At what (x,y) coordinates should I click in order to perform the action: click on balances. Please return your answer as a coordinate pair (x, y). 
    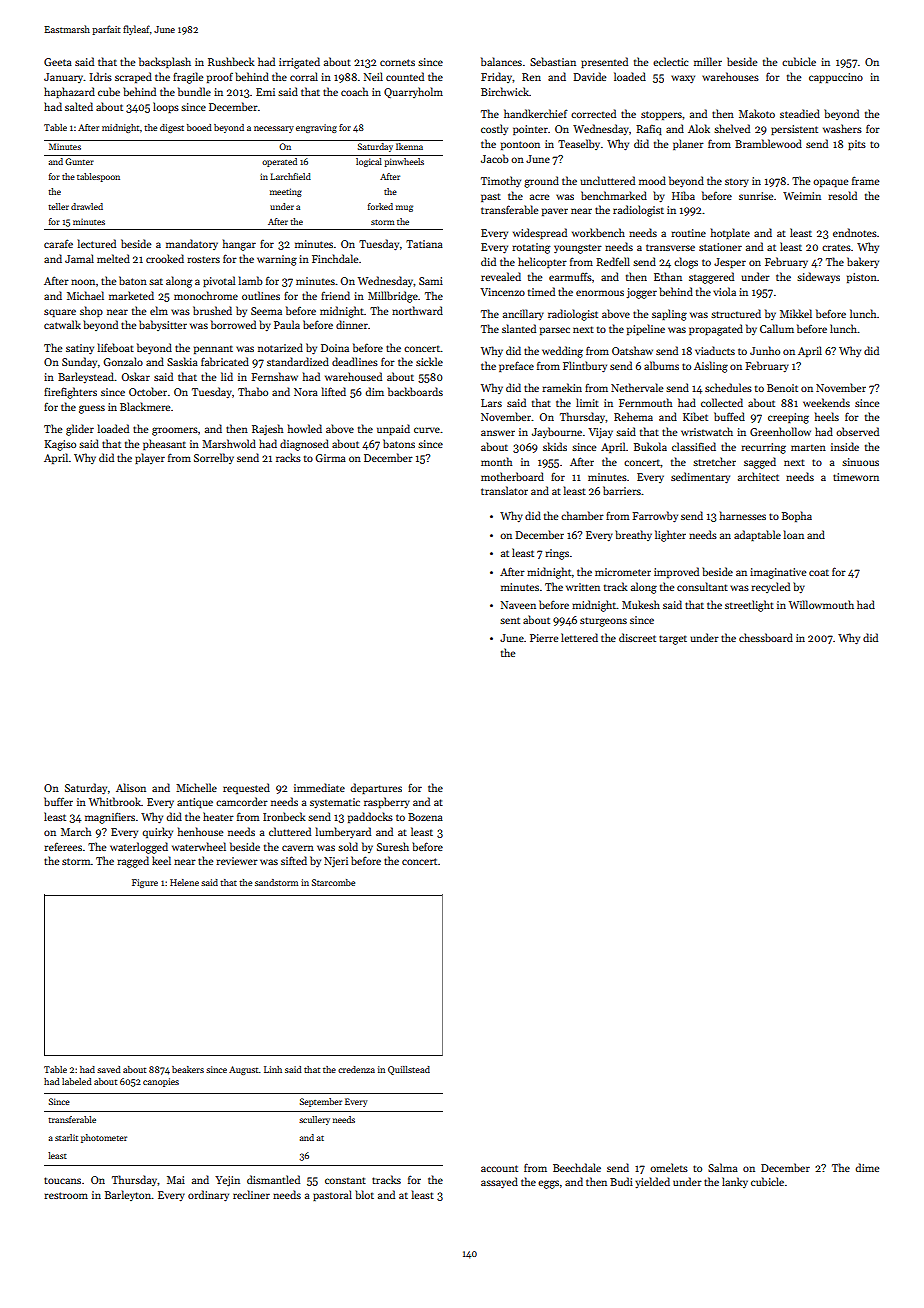
    Looking at the image, I should click on (501, 61).
